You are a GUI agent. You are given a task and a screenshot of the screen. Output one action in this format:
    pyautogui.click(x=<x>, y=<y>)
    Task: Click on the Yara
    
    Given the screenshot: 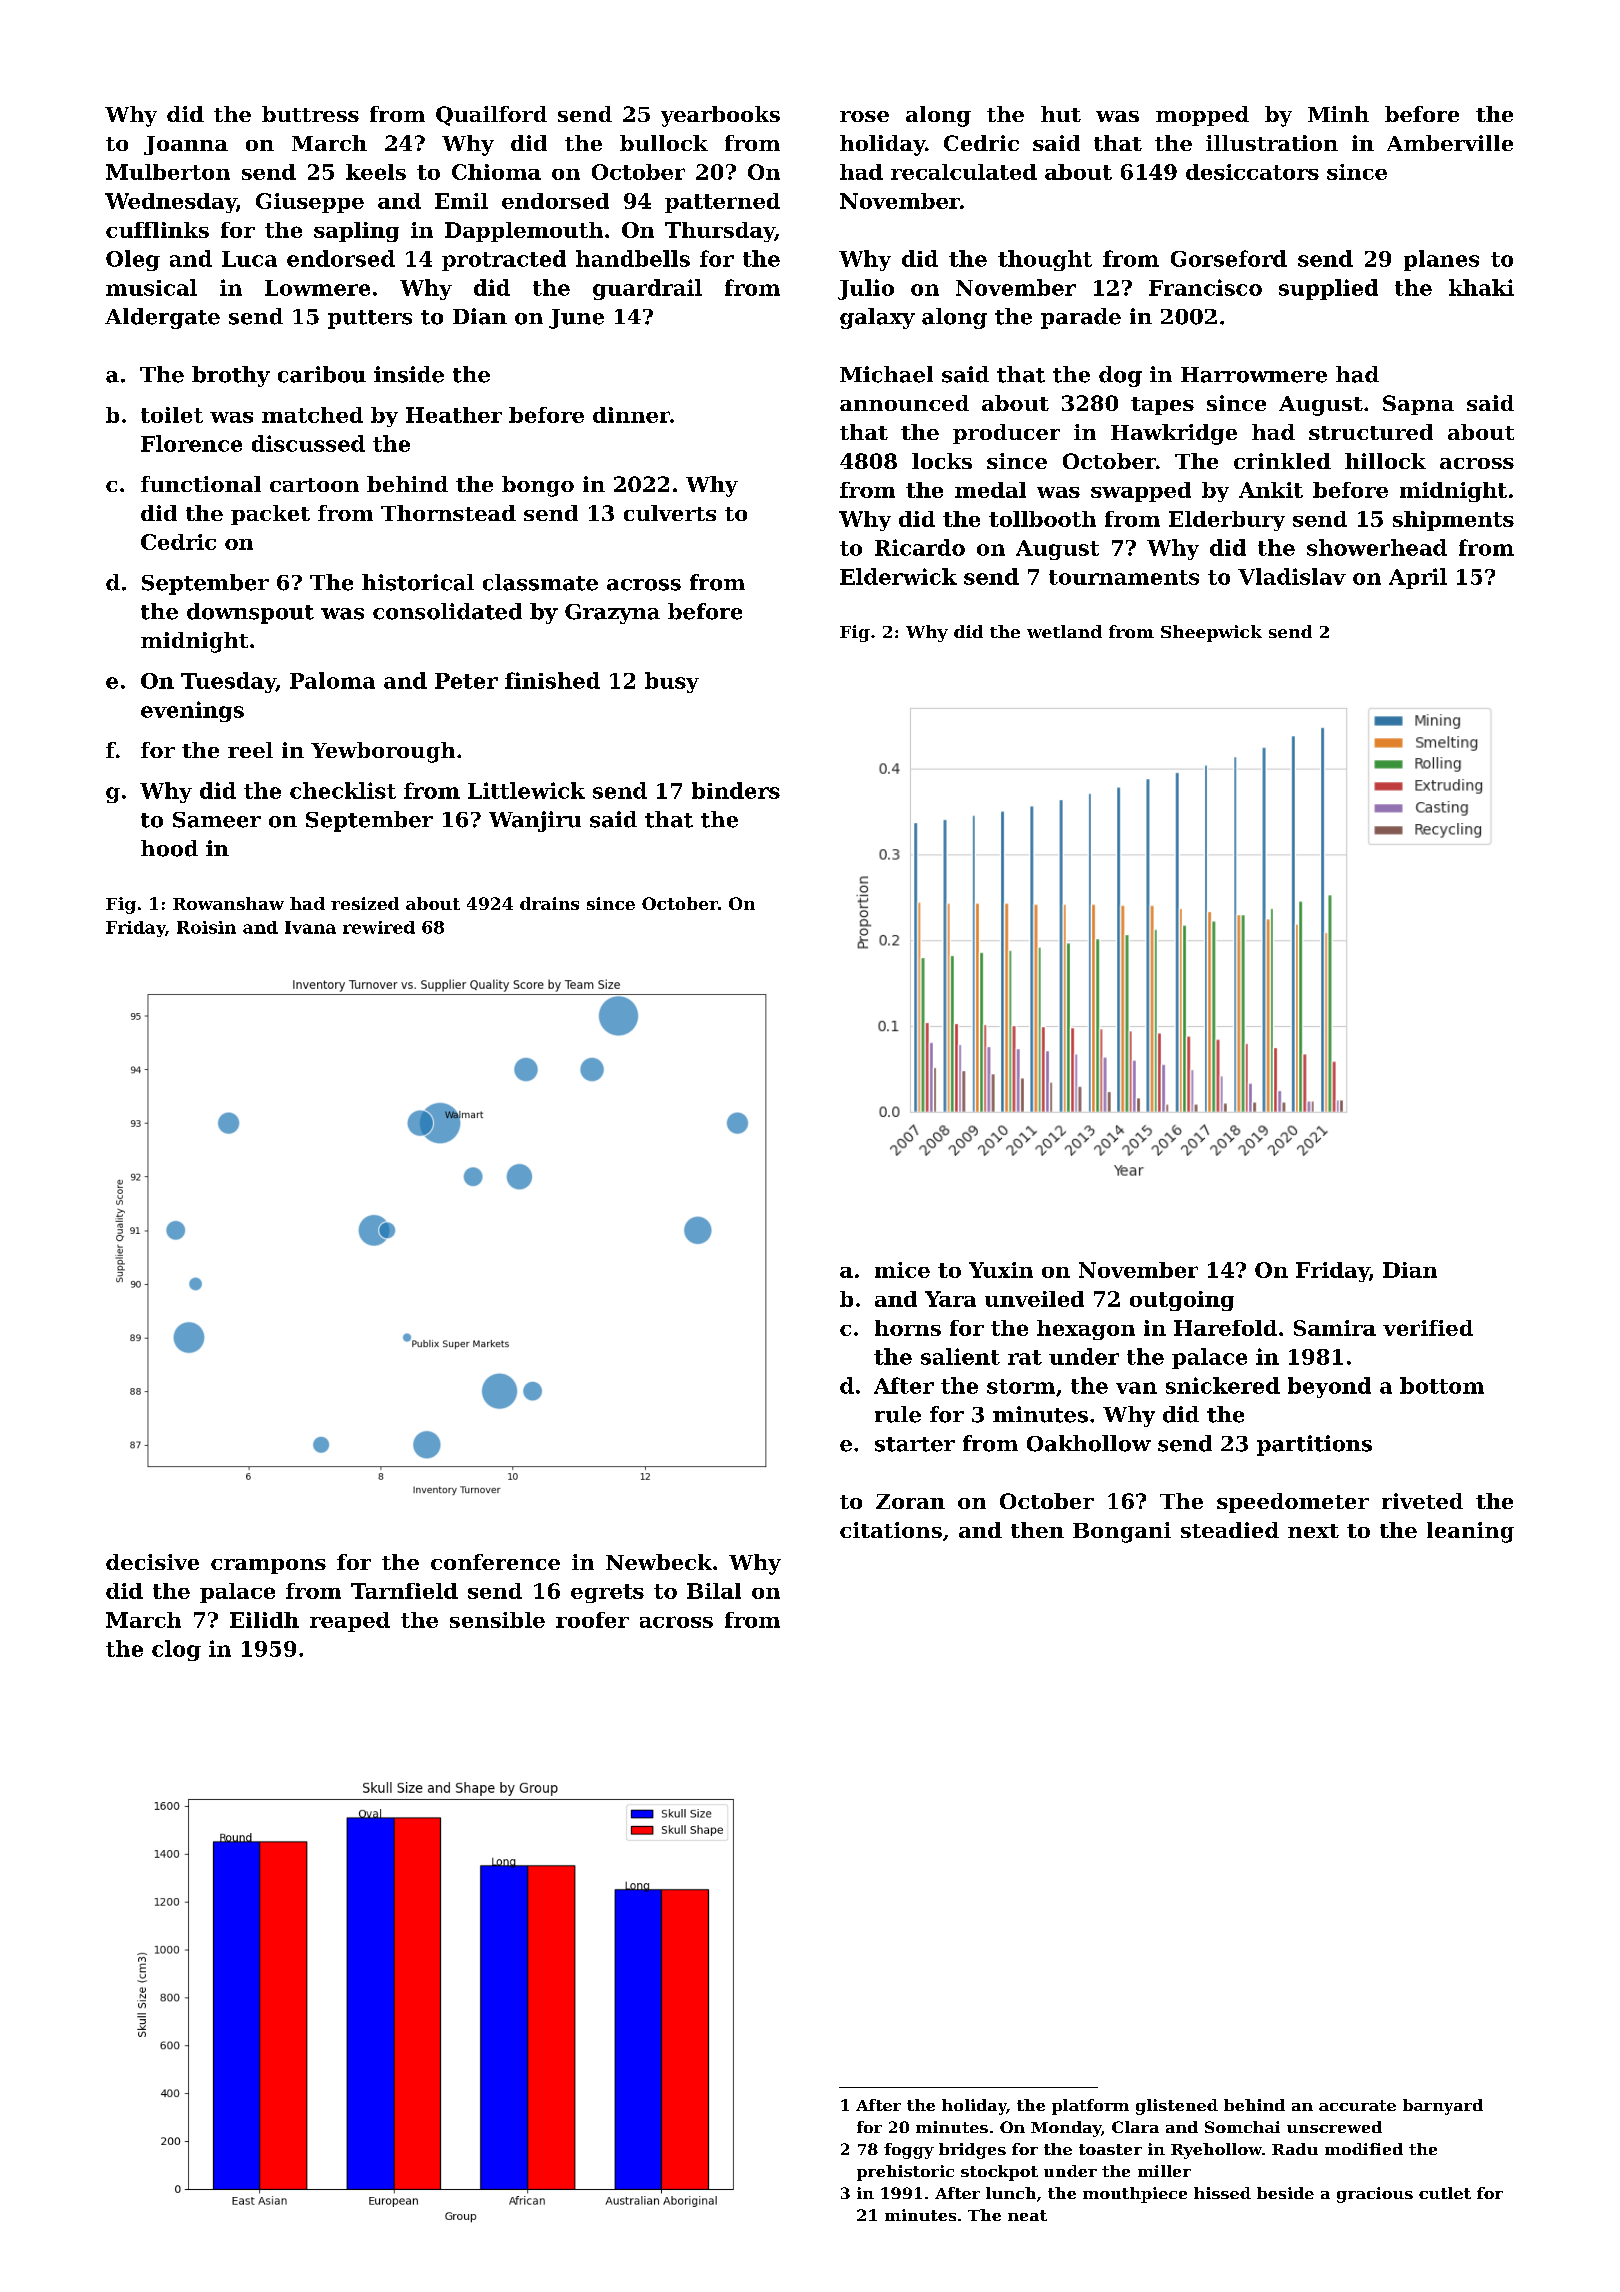 What is the action you would take?
    pyautogui.click(x=950, y=1299)
